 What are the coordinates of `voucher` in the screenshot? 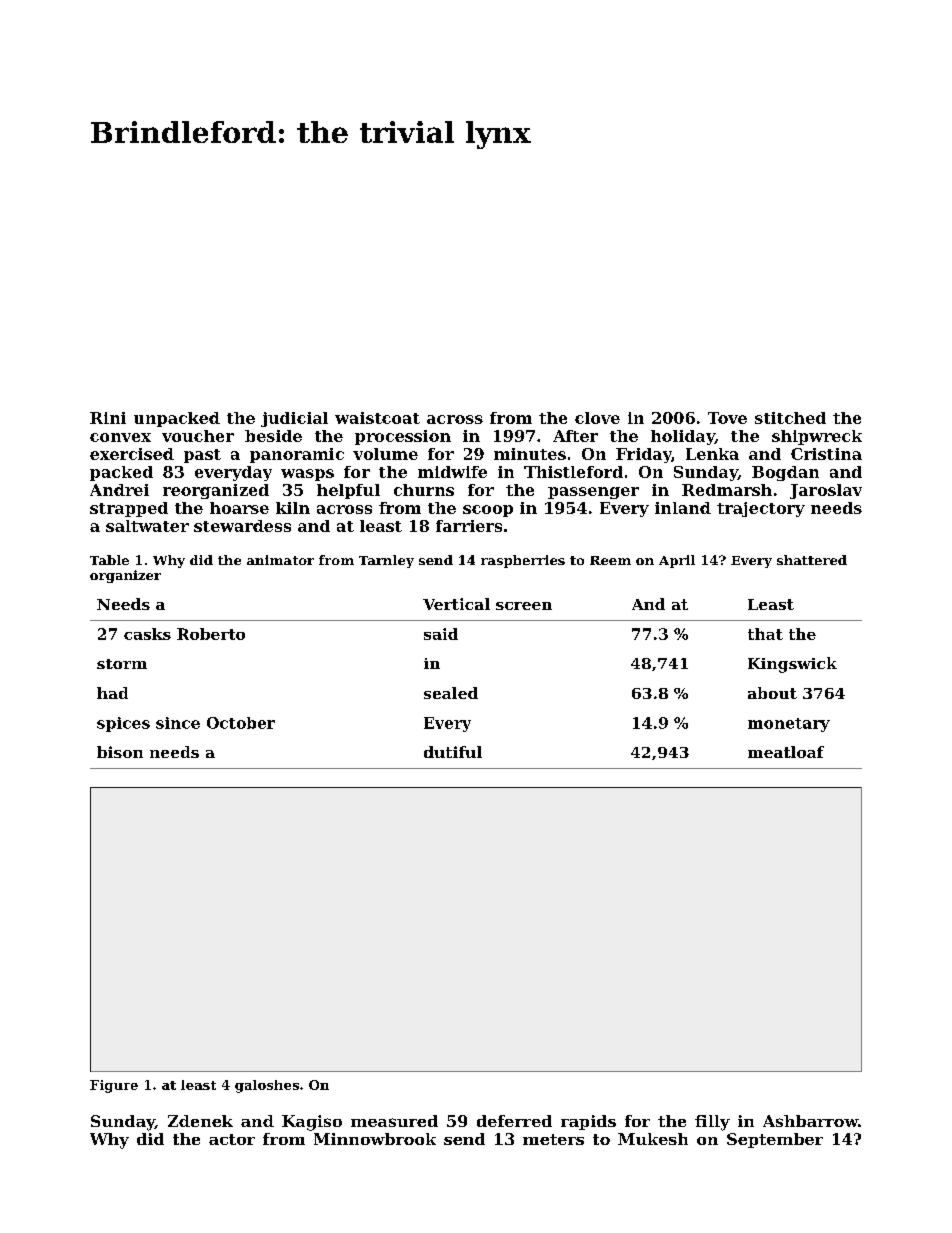 It's located at (198, 436).
